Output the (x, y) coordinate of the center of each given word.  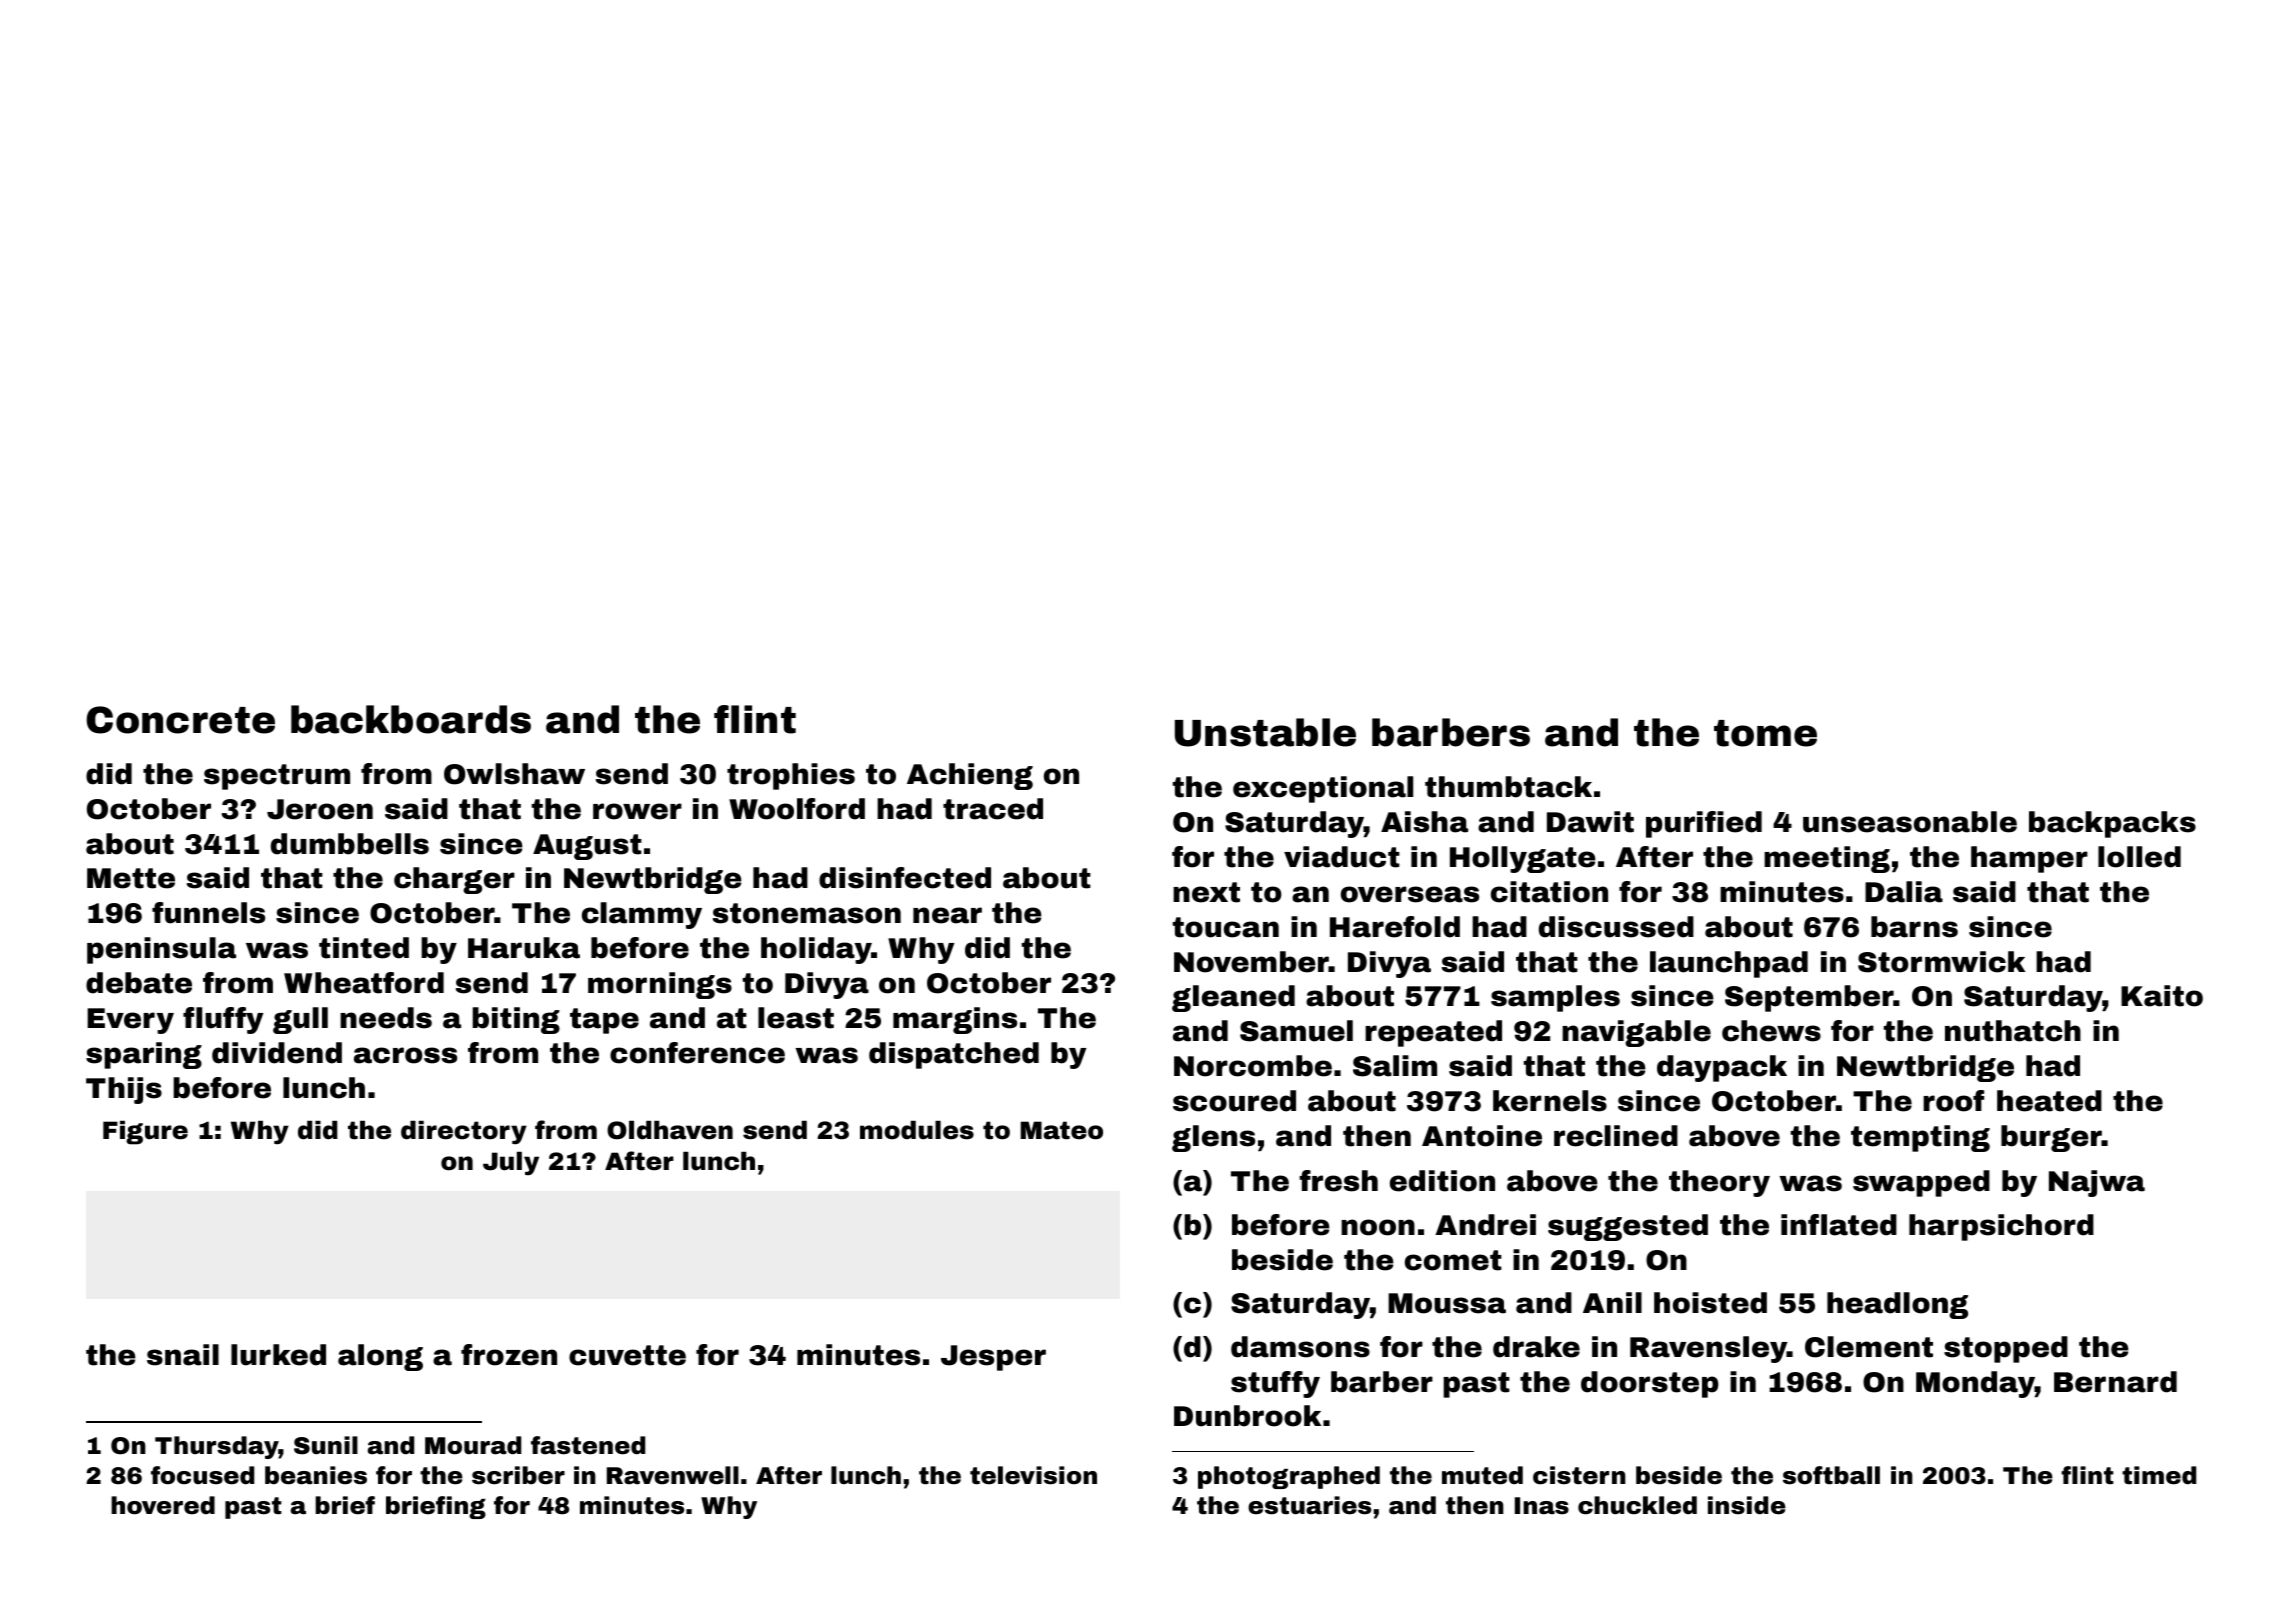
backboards (411, 719)
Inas (1542, 1506)
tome (1765, 733)
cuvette (627, 1355)
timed (2159, 1475)
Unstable (1265, 732)
